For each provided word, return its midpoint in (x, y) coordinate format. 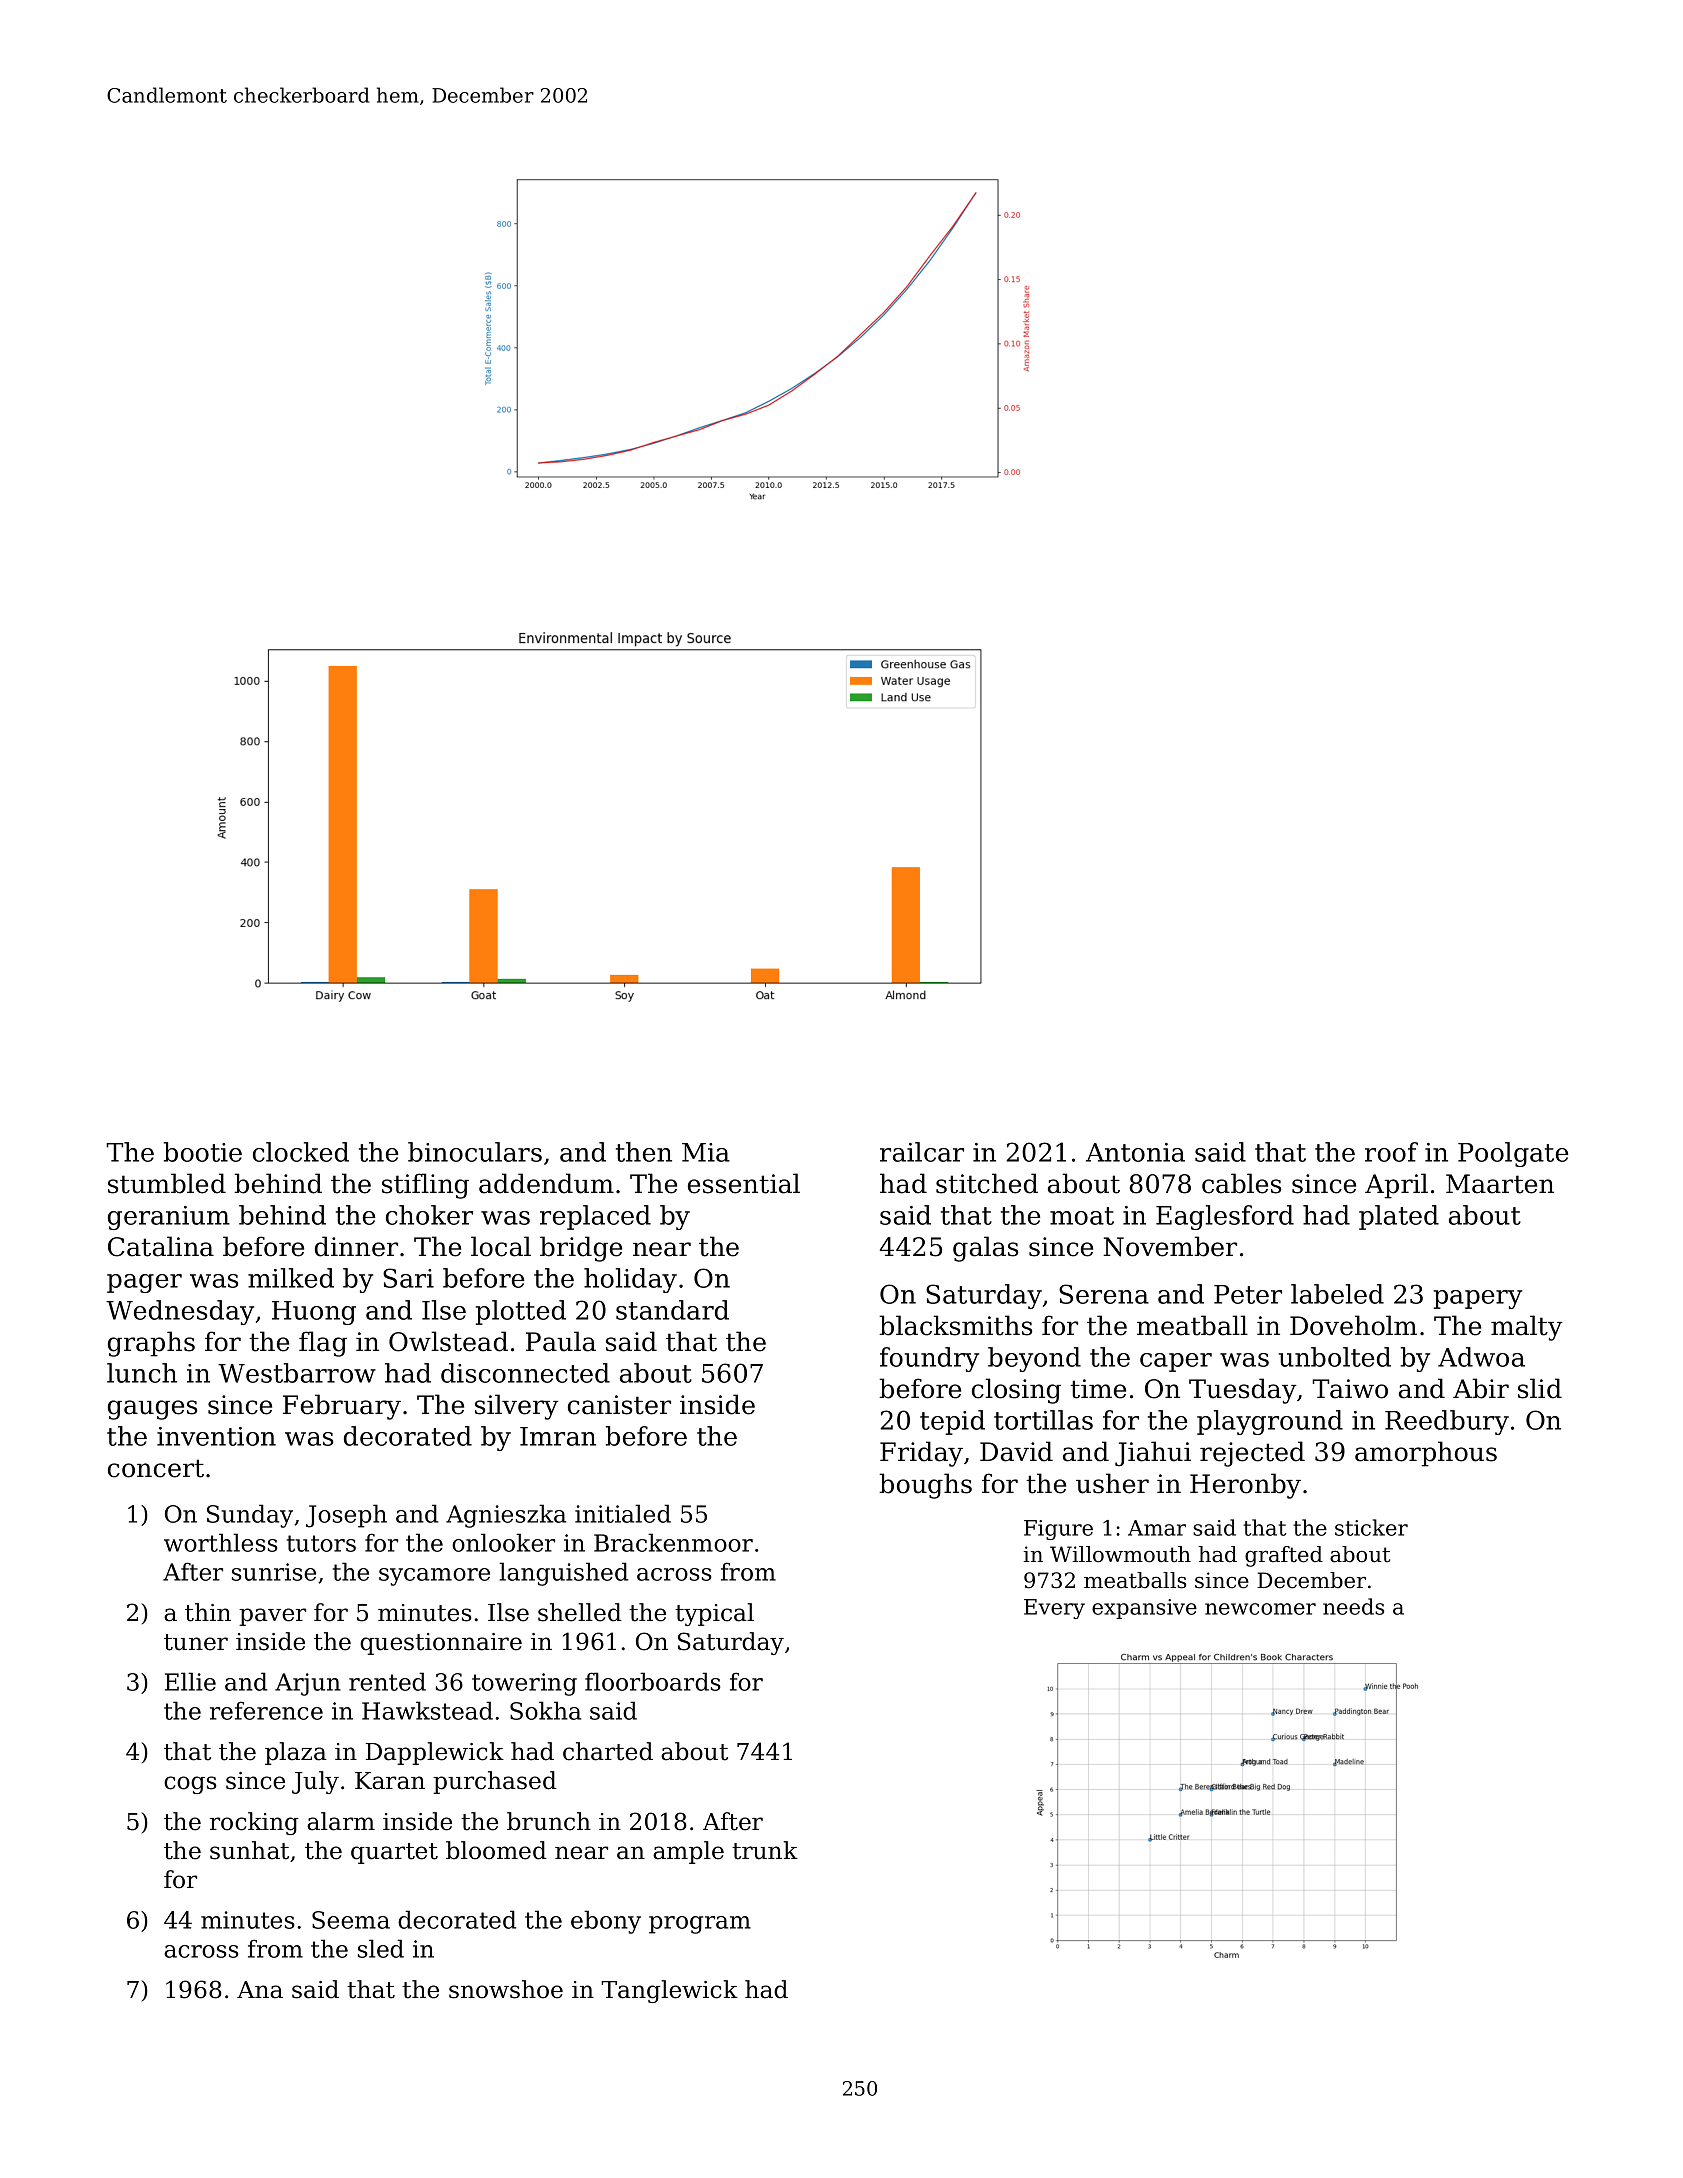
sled (381, 1948)
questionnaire (441, 1644)
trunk (765, 1850)
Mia (706, 1152)
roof (1391, 1152)
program (700, 1925)
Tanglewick (669, 1991)
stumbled (167, 1183)
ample (688, 1852)
